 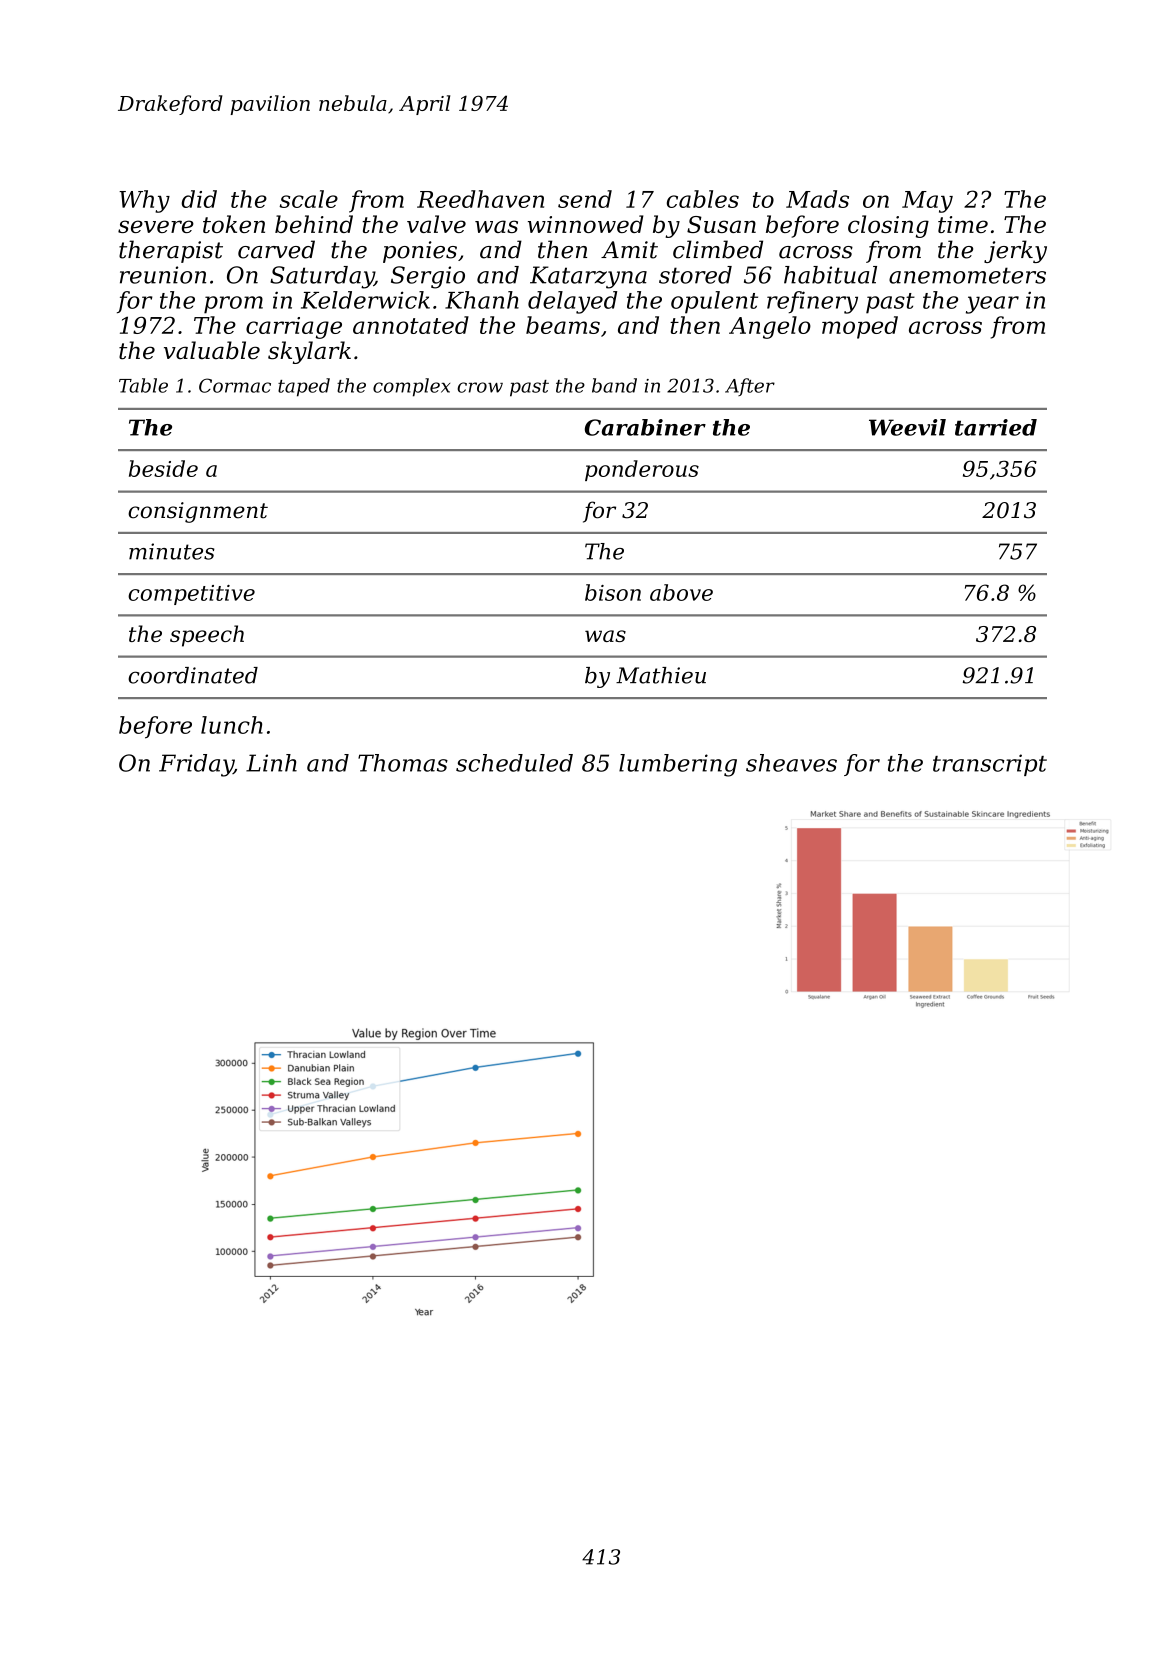 I want to click on After, so click(x=750, y=387).
